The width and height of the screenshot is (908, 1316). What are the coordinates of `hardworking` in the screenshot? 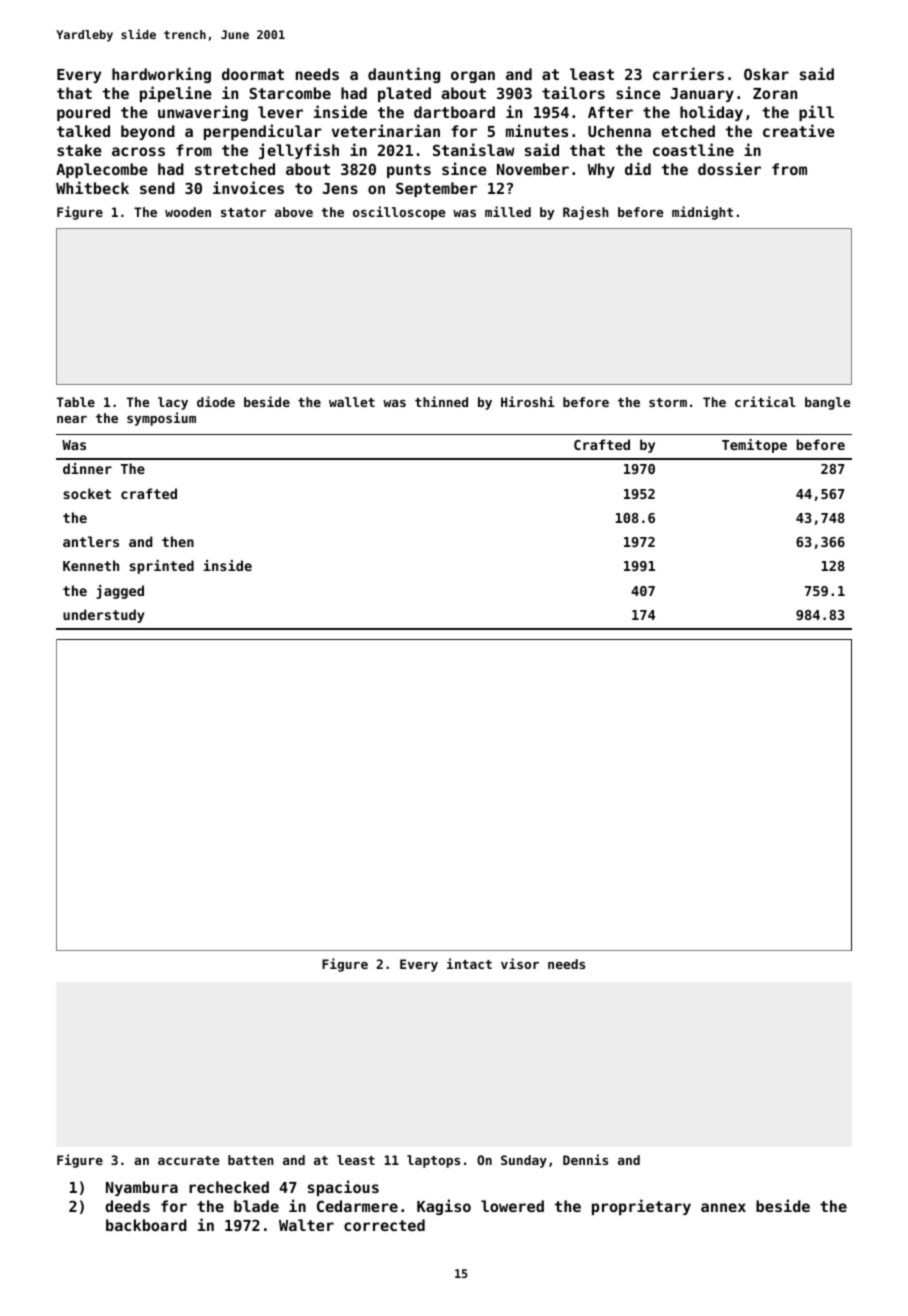 It's located at (161, 75).
